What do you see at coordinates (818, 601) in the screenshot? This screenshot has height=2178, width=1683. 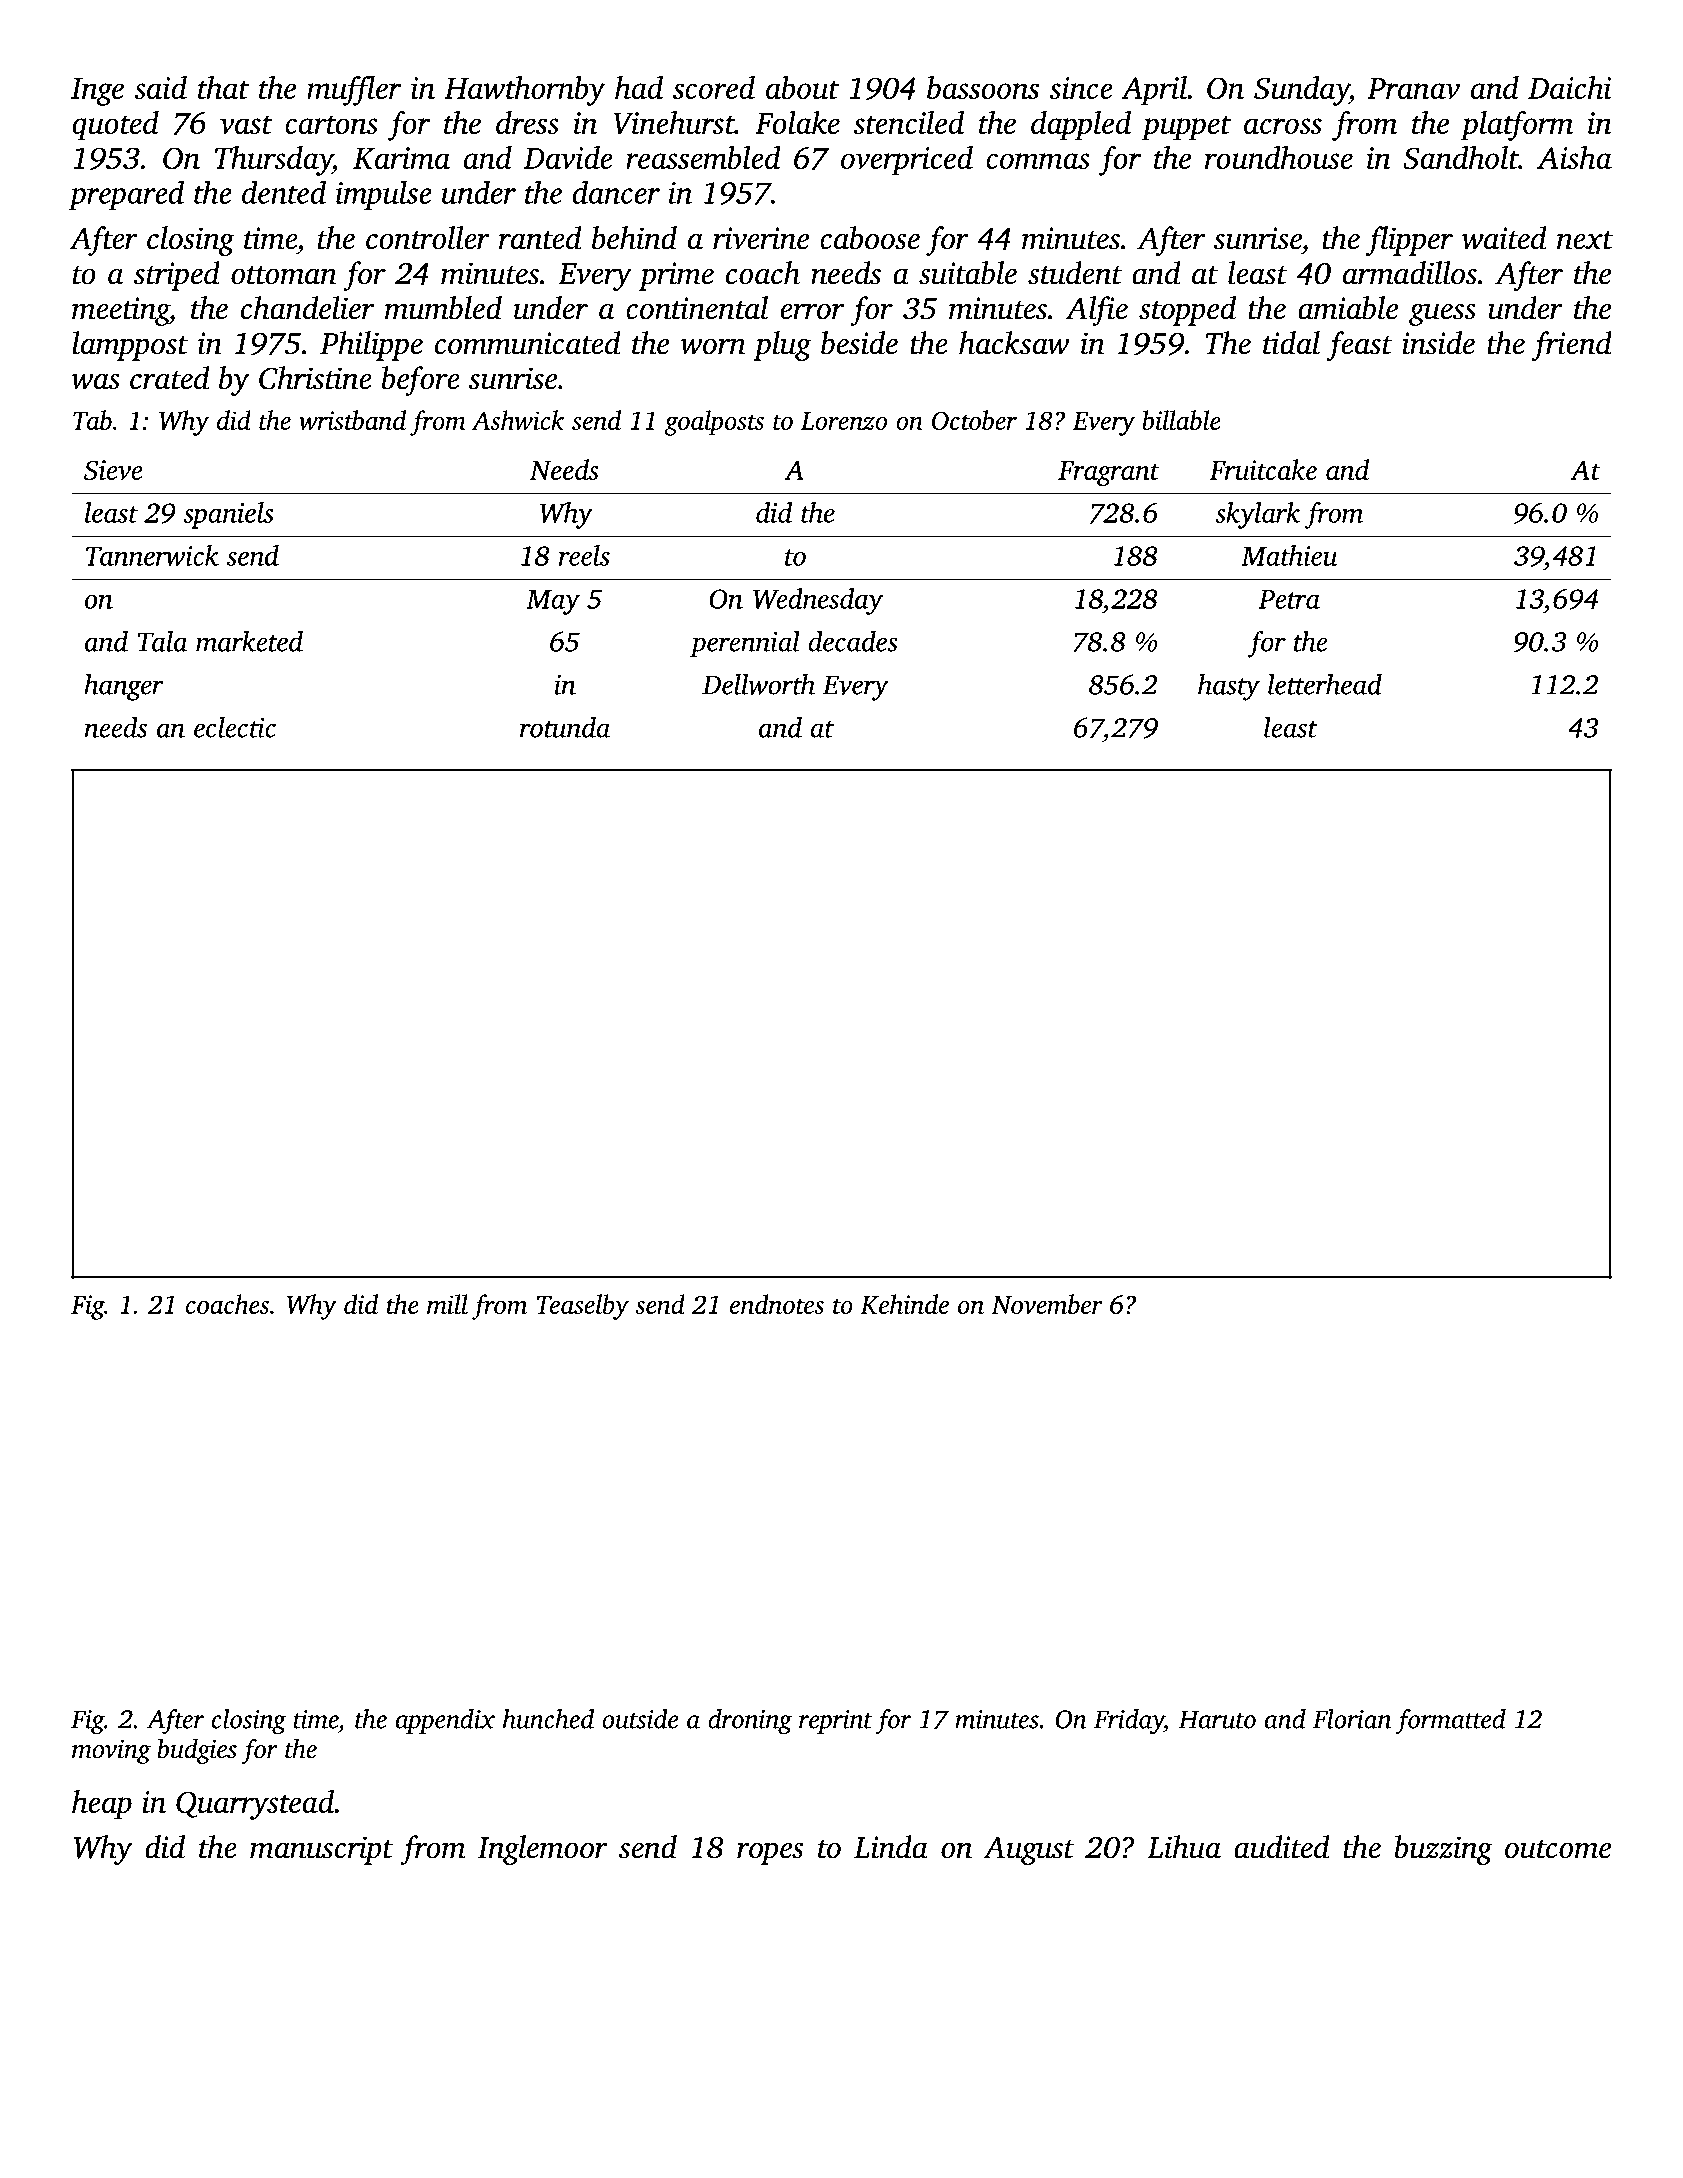 I see `Wednesday` at bounding box center [818, 601].
